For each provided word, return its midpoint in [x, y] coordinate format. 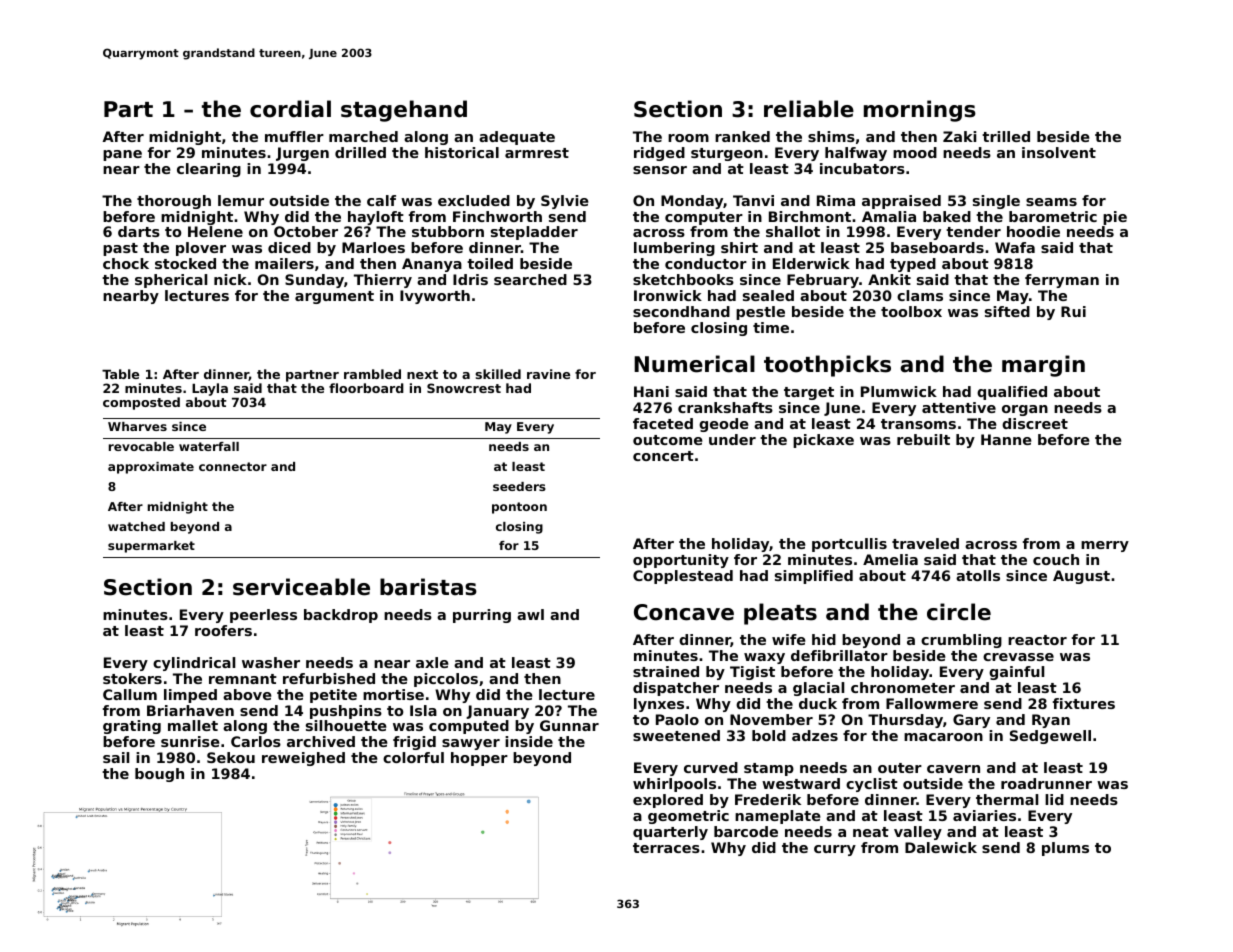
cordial [290, 109]
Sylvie [565, 202]
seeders [519, 486]
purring [482, 616]
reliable [809, 109]
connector [233, 466]
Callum [130, 694]
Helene [215, 231]
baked [947, 216]
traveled [925, 543]
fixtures [1084, 703]
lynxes [659, 705]
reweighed [303, 759]
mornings [920, 111]
